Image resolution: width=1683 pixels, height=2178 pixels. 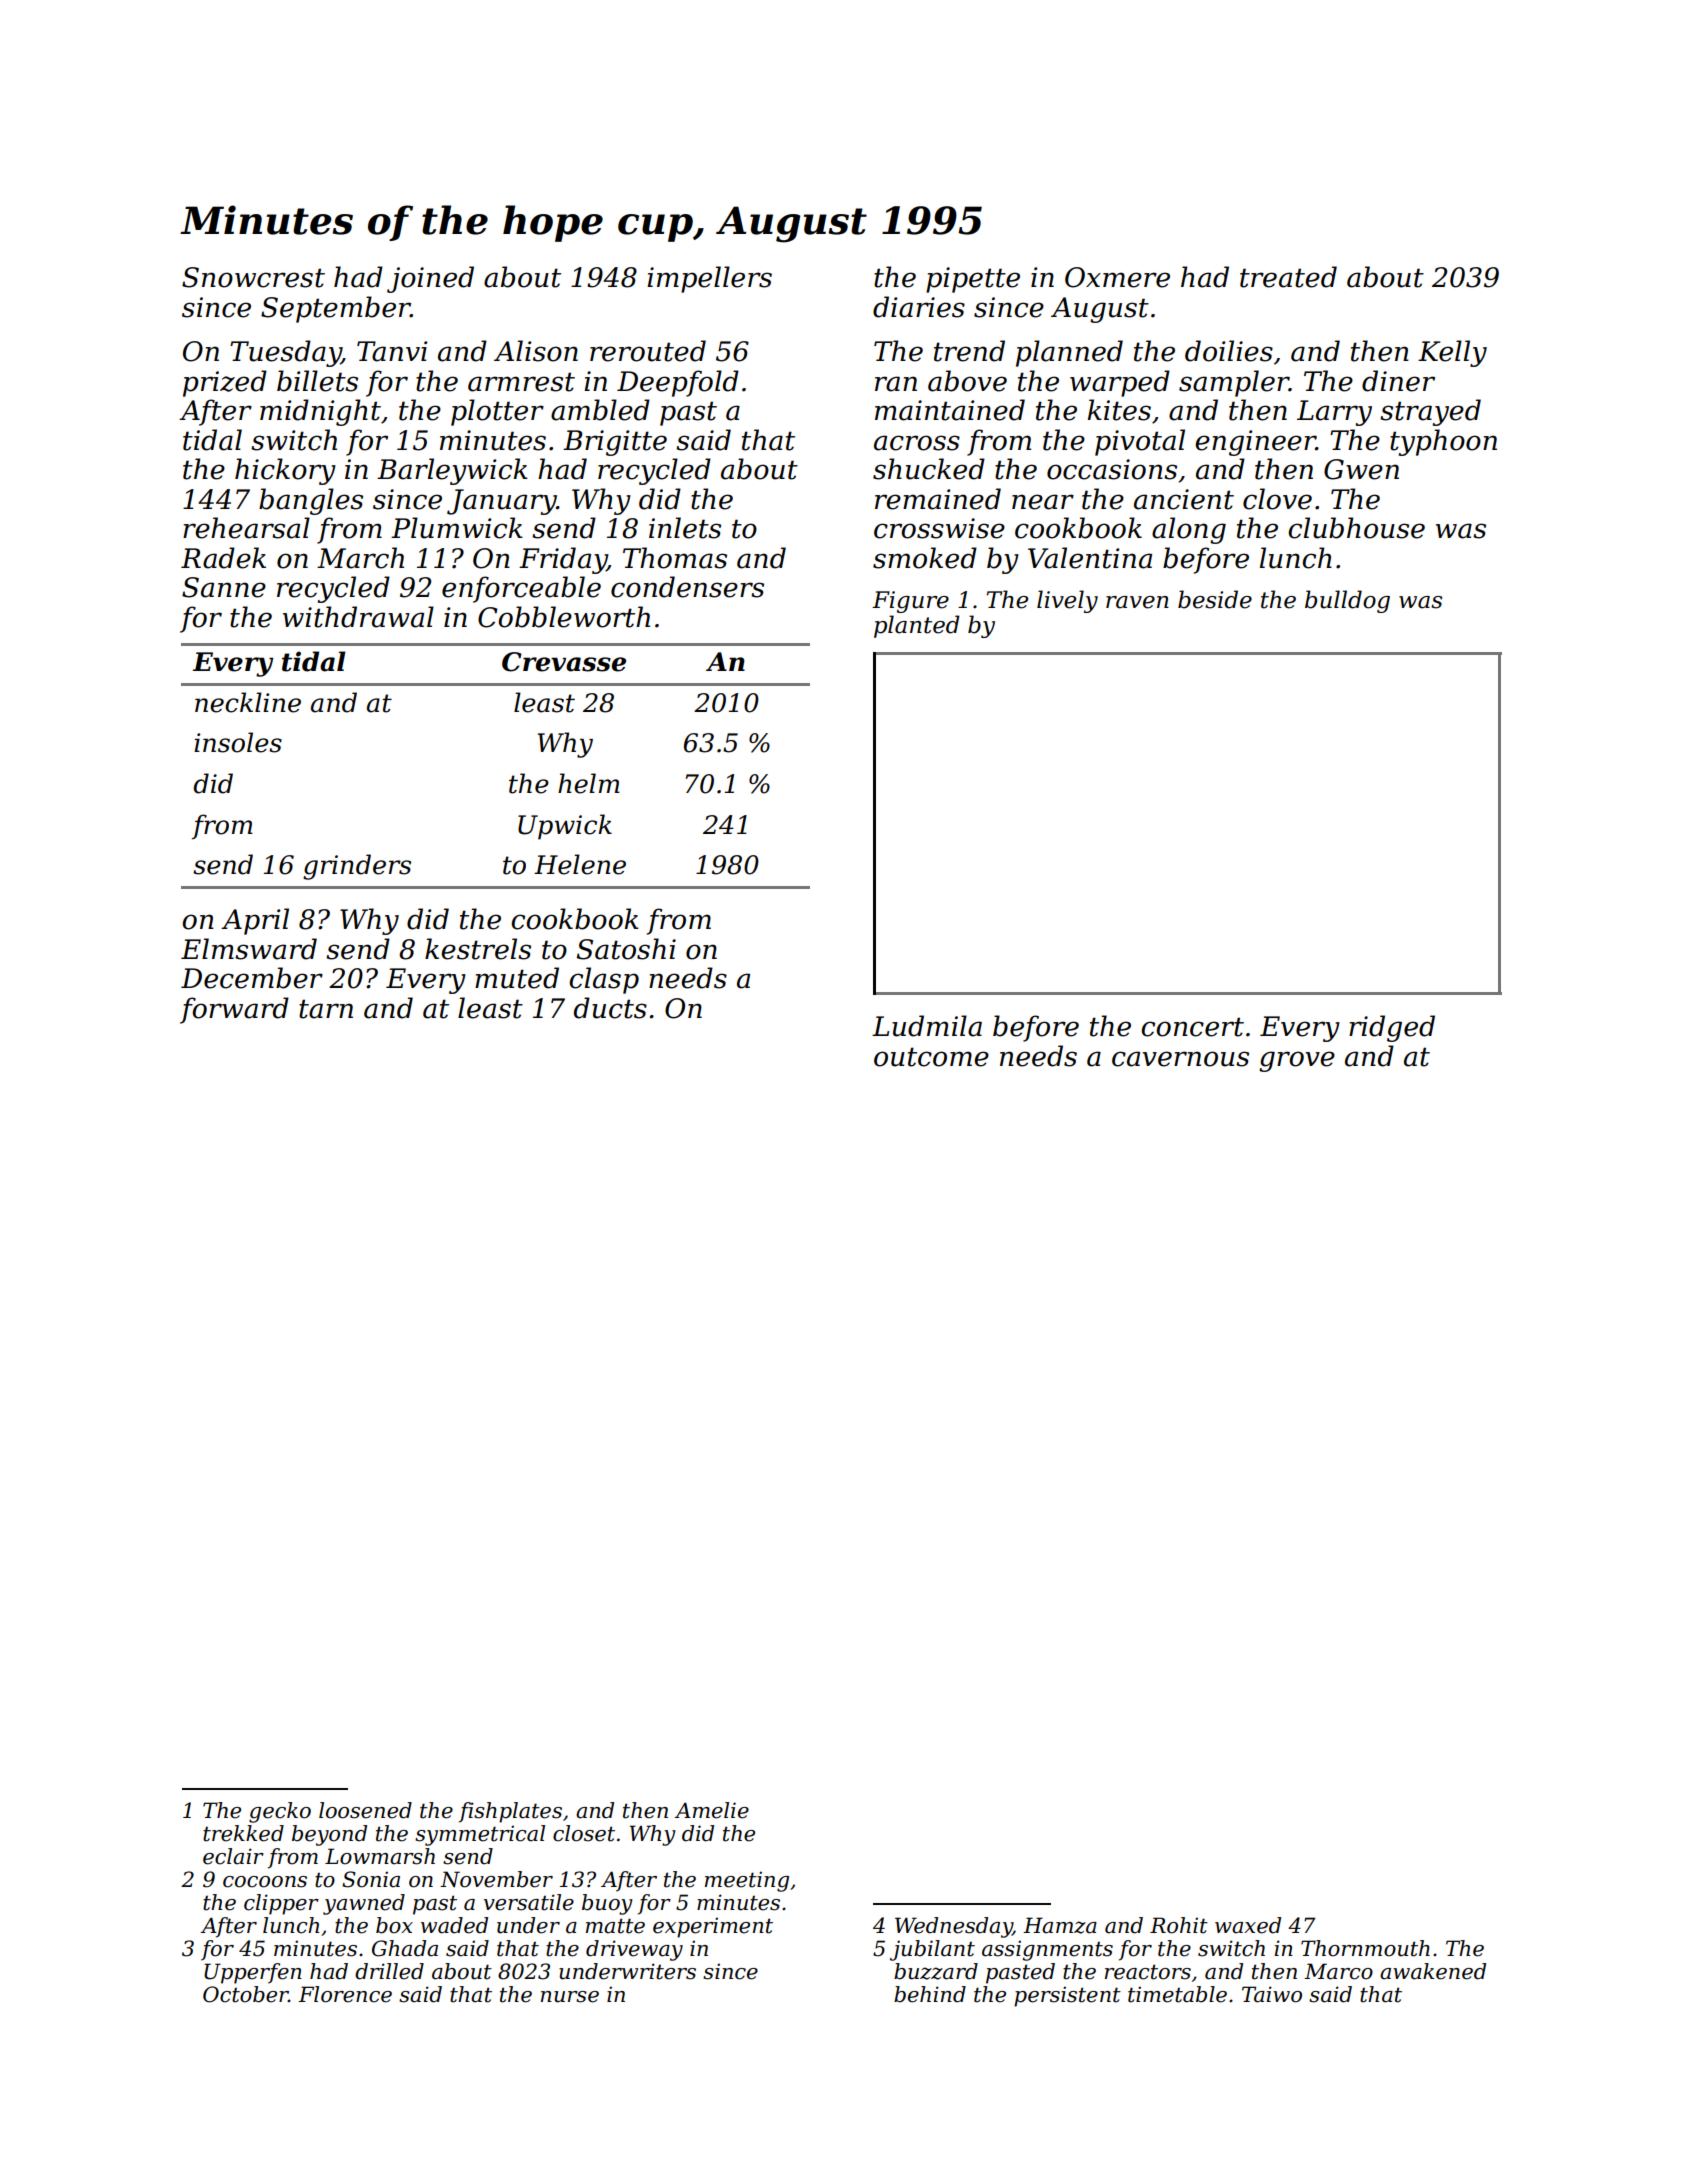 What do you see at coordinates (927, 1026) in the screenshot?
I see `Ludmila` at bounding box center [927, 1026].
